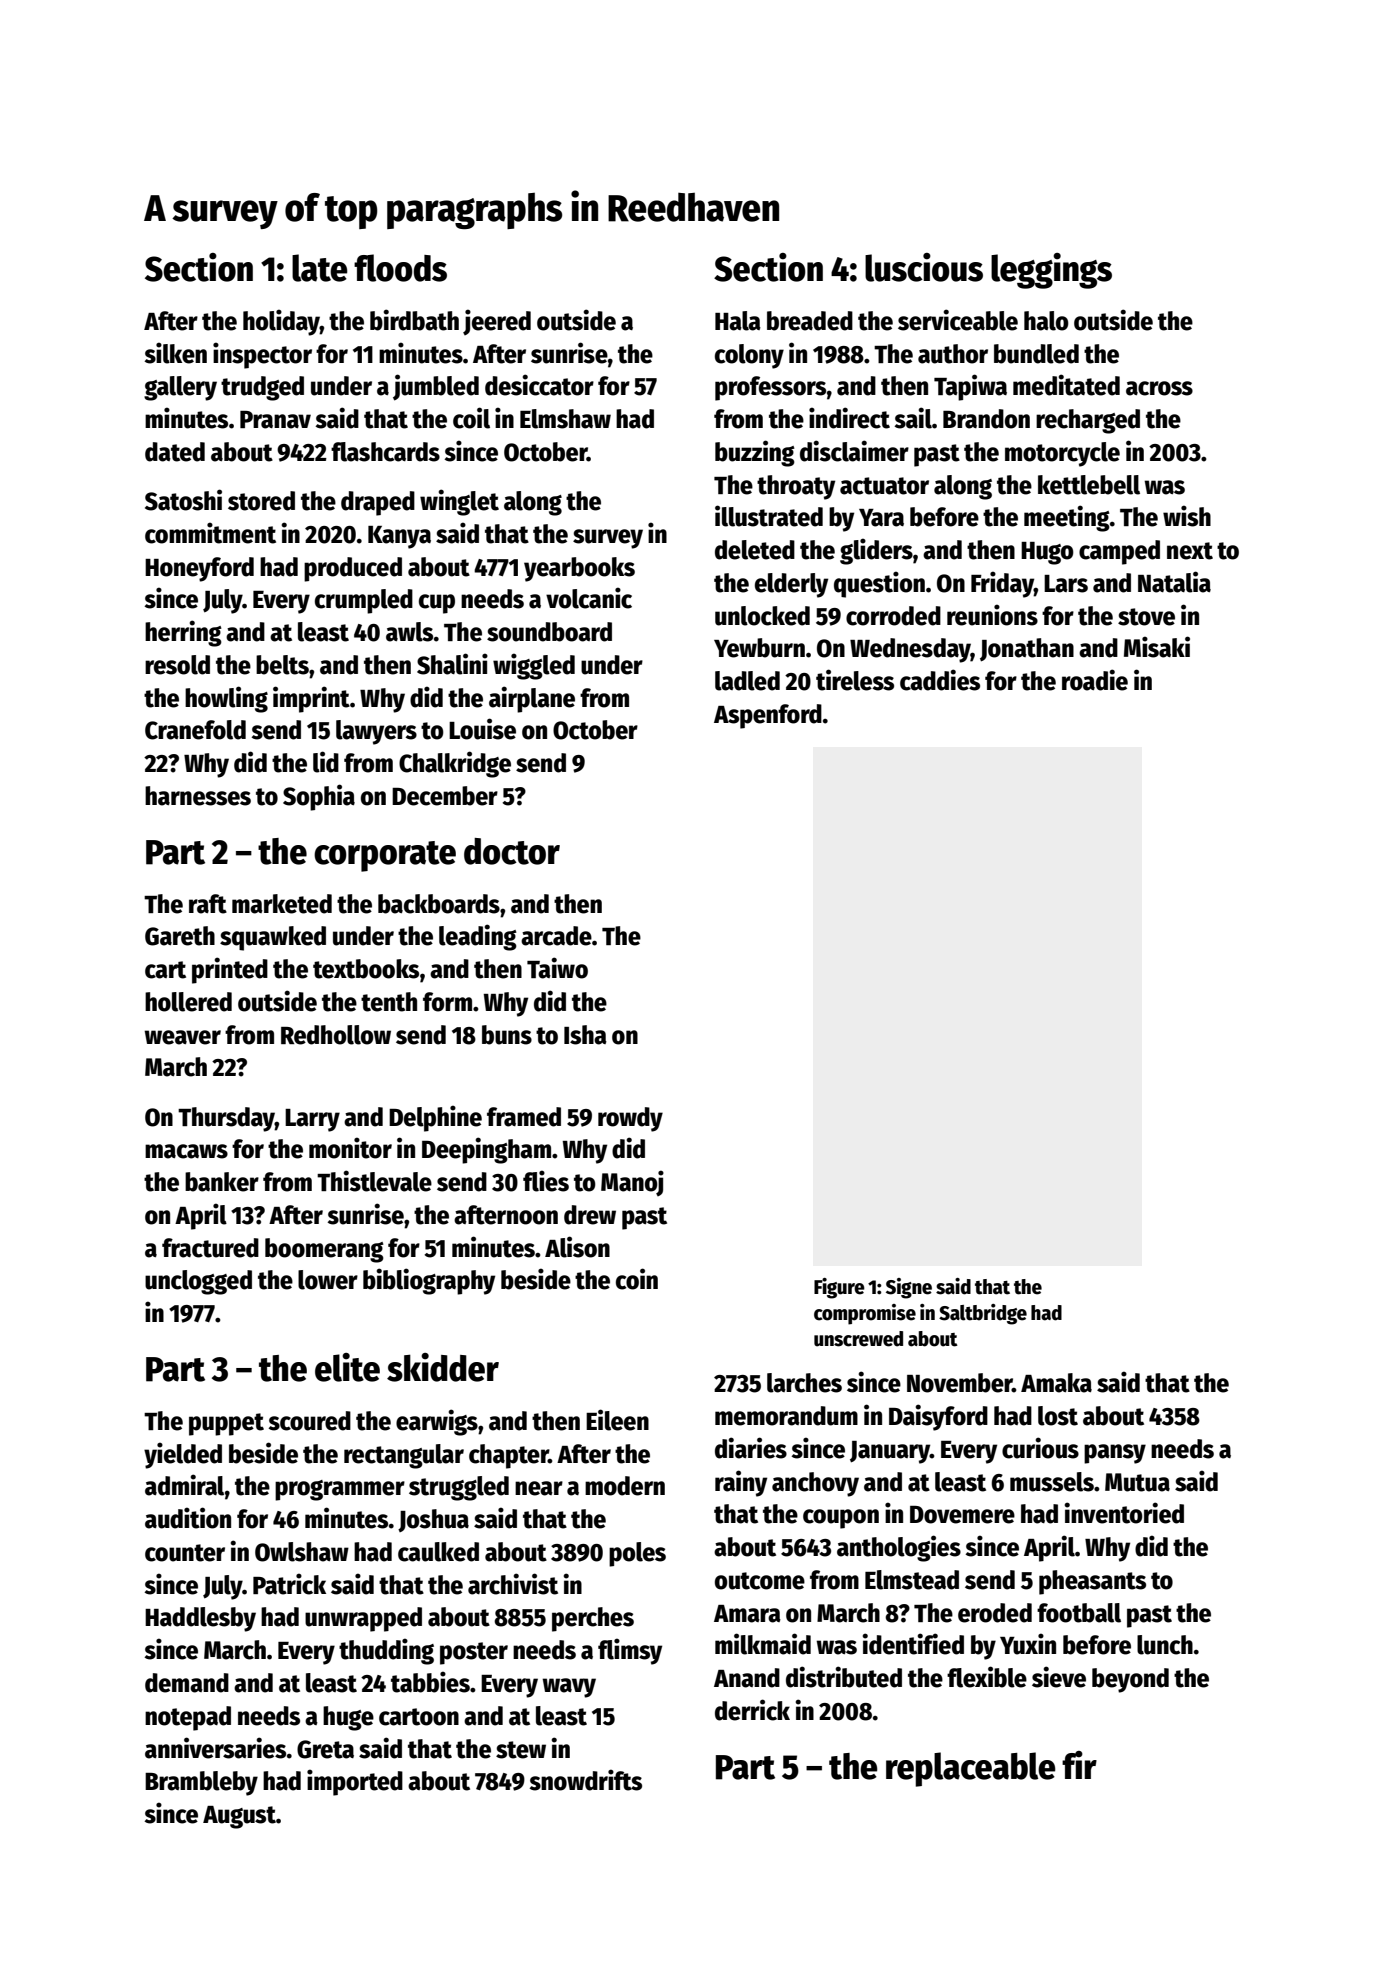  Describe the element at coordinates (400, 268) in the image. I see `floods` at that location.
